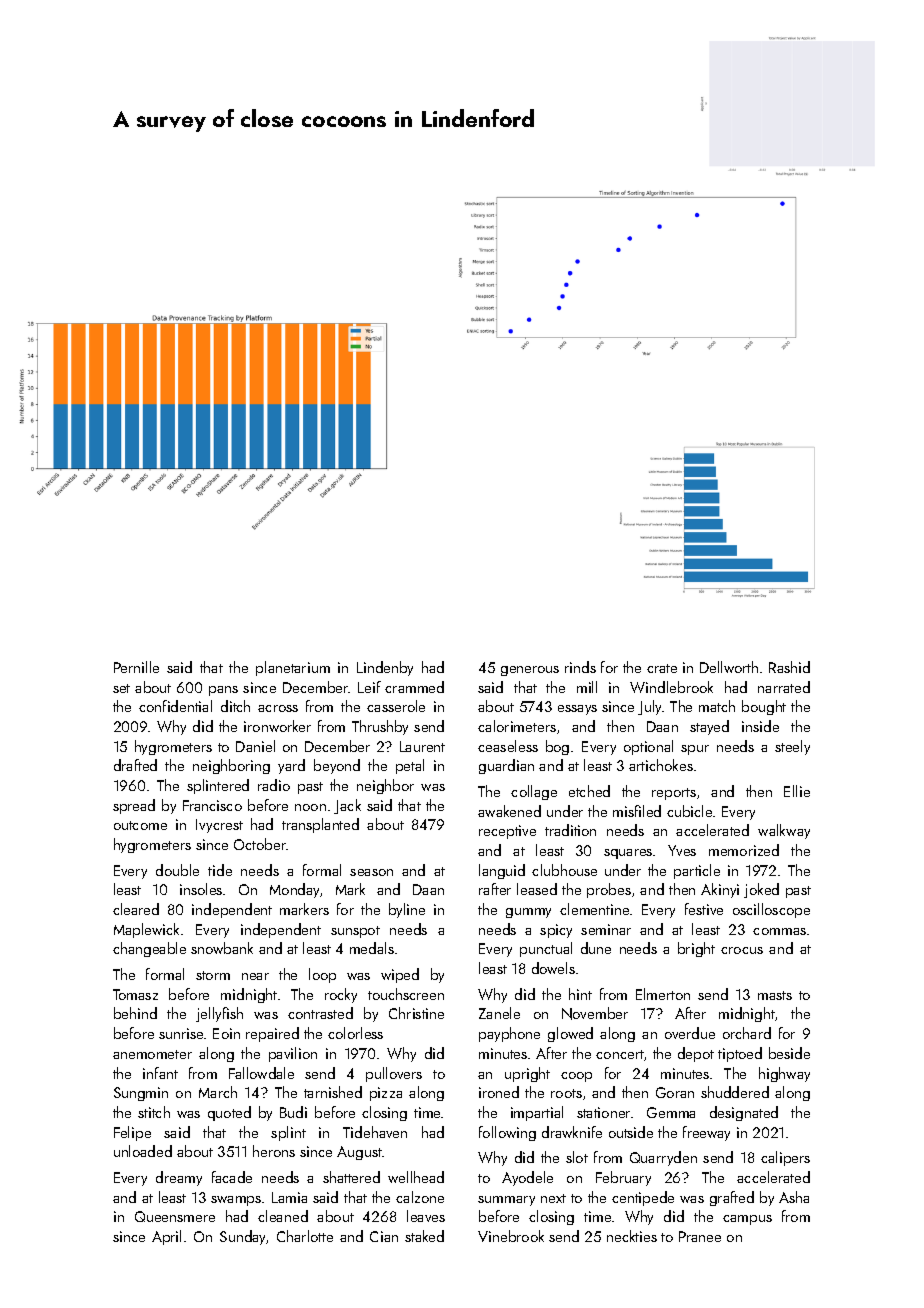 This page has width=924, height=1308. I want to click on Zanele, so click(499, 1013).
